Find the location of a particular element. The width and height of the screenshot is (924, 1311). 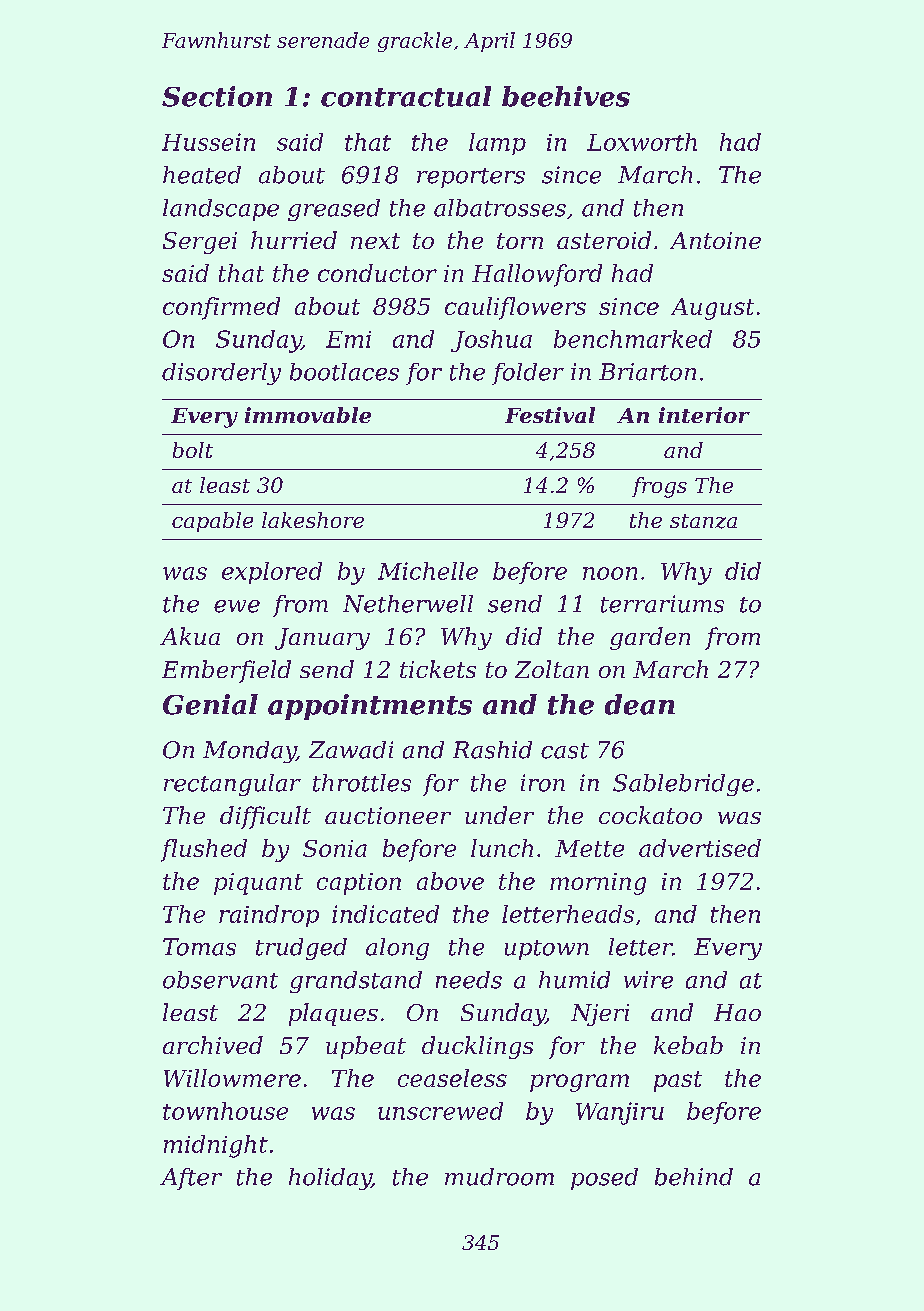

behind is located at coordinates (694, 1177).
